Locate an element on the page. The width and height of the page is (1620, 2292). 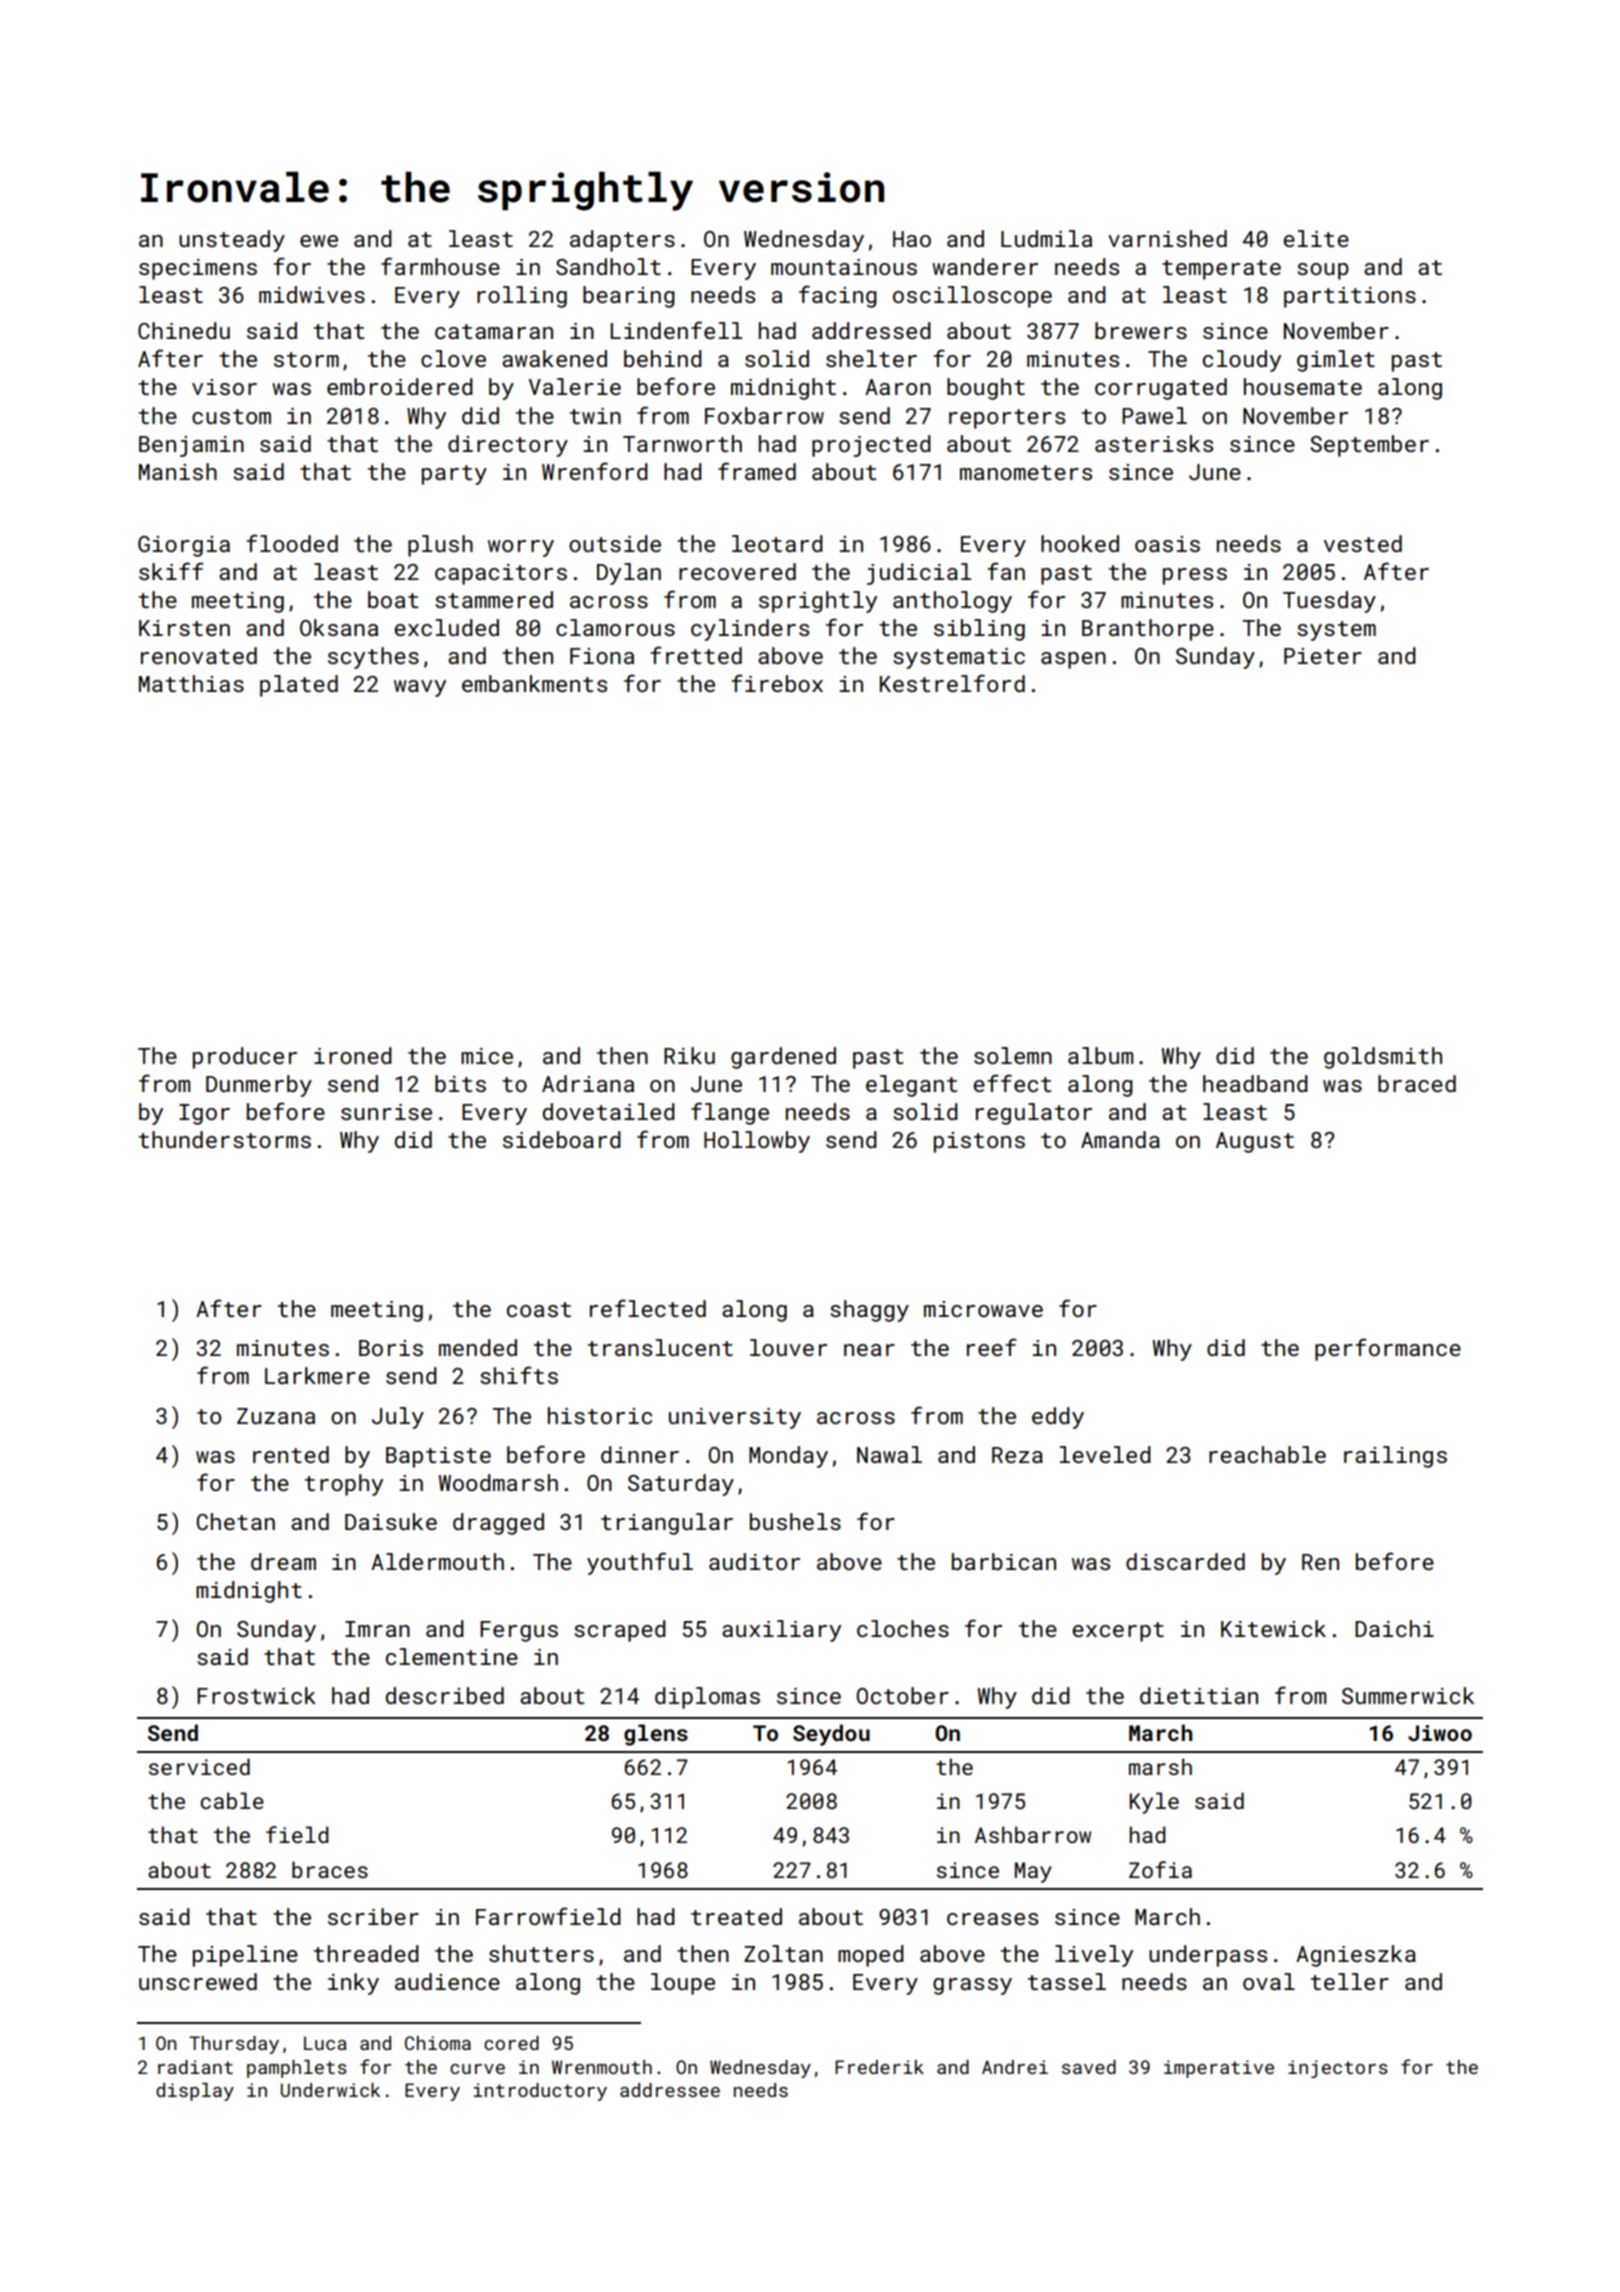
introductory is located at coordinates (540, 2092).
